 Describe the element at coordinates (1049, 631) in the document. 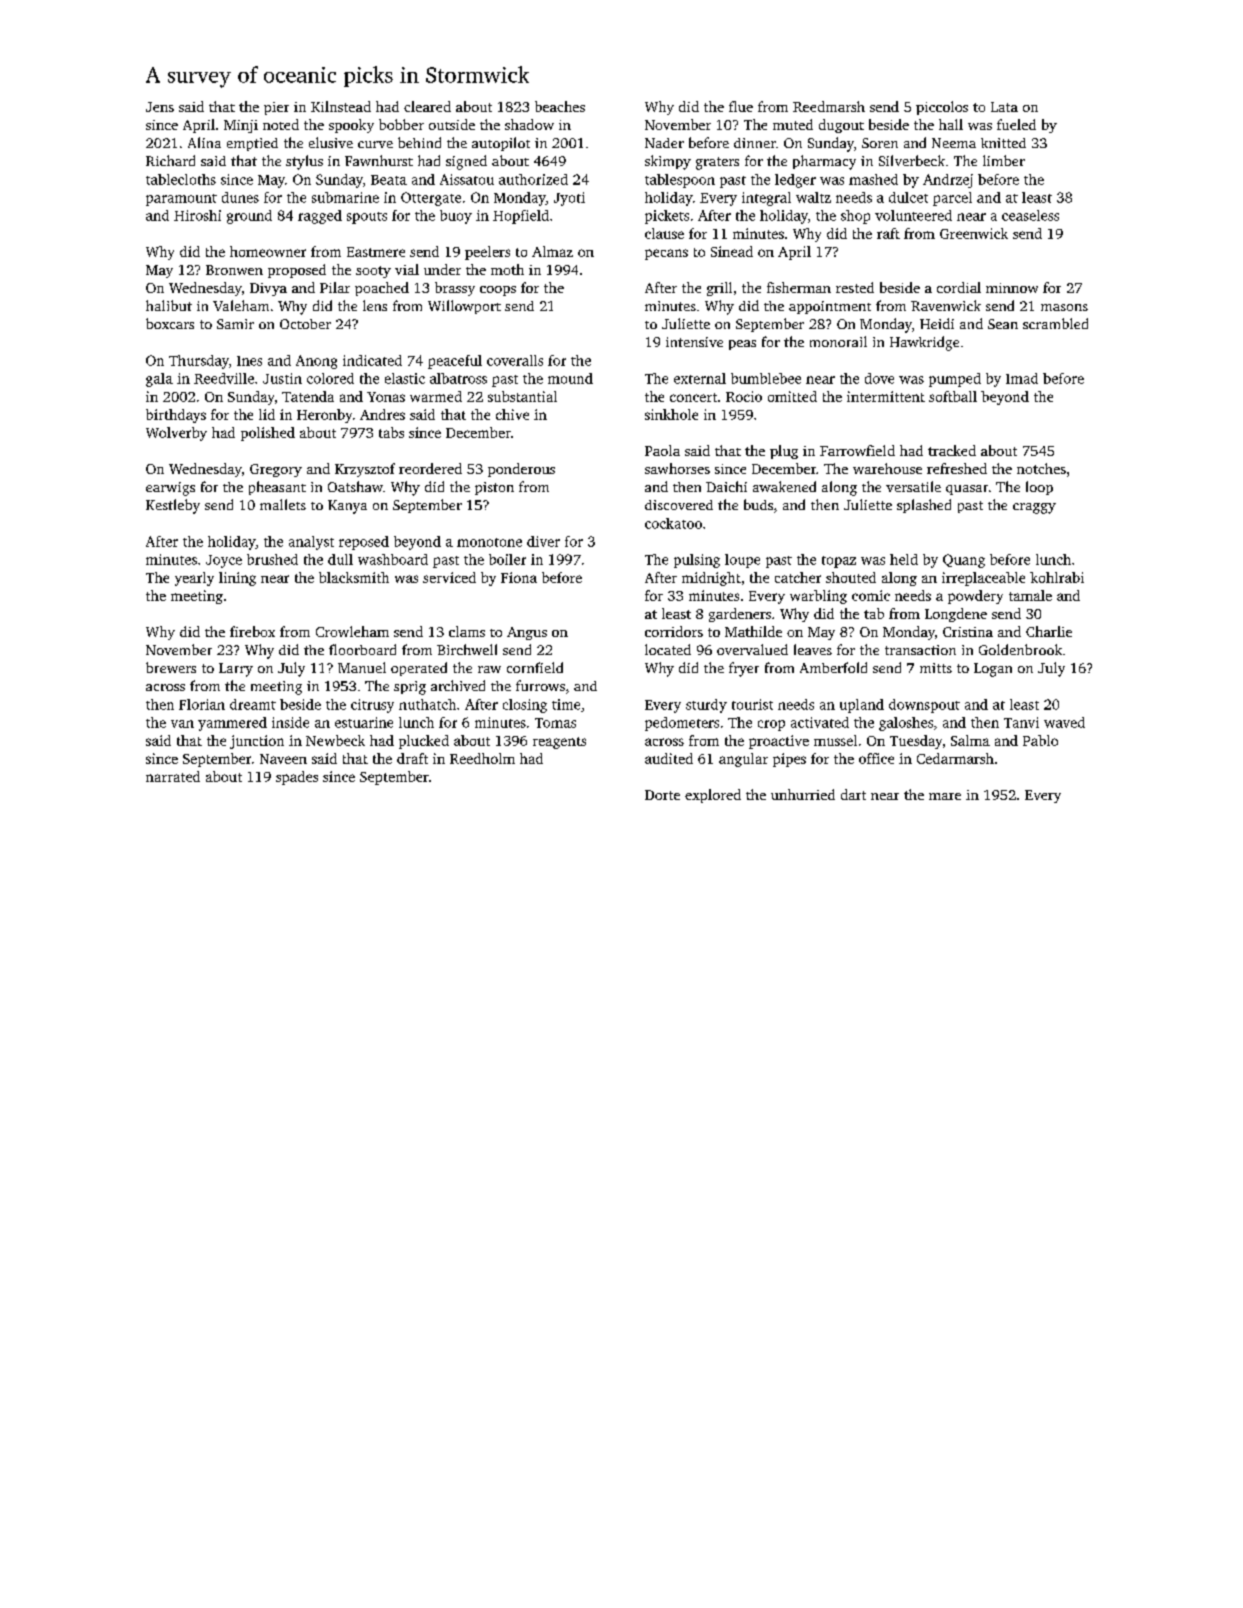

I see `Charlie` at that location.
